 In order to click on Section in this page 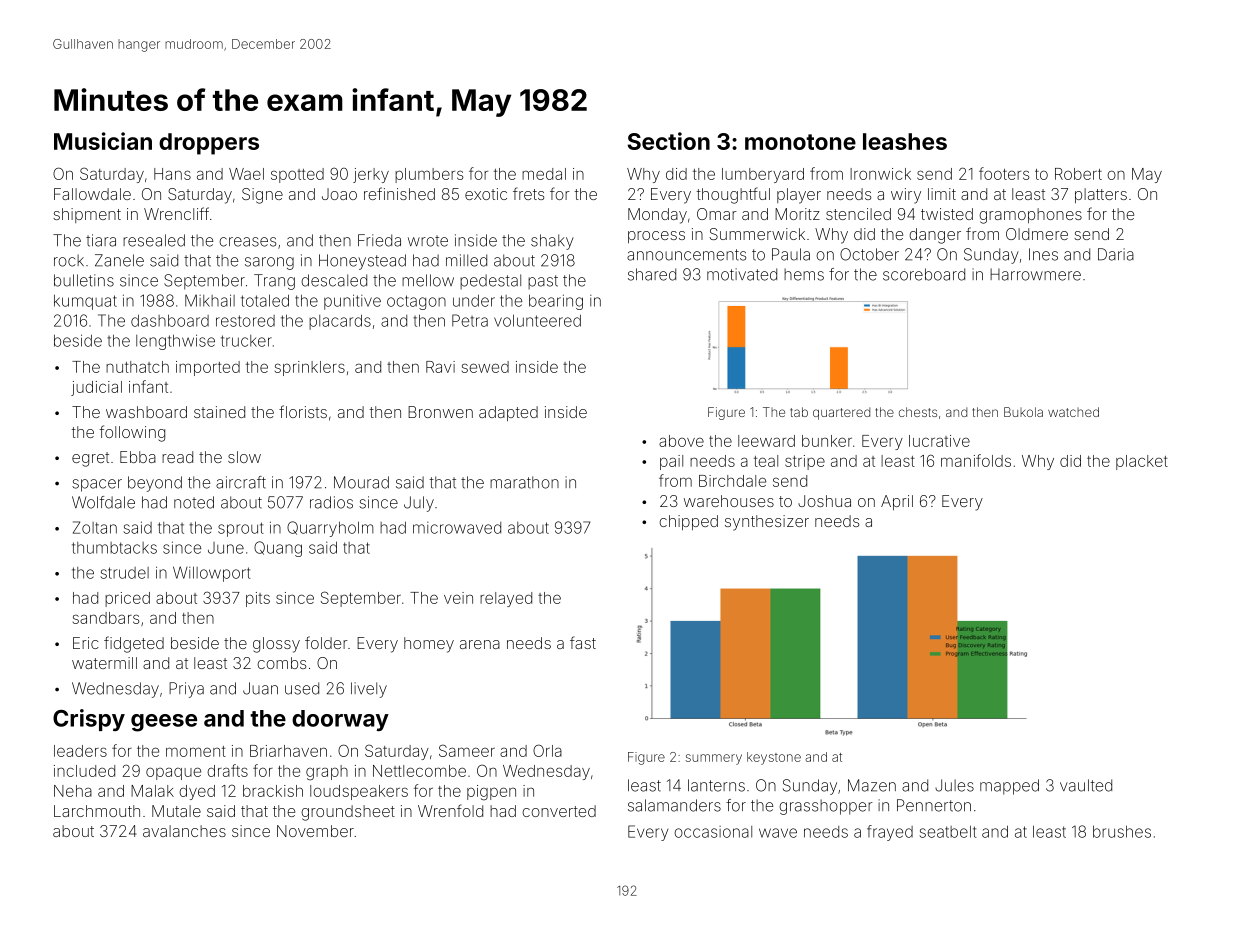, I will do `click(669, 141)`.
